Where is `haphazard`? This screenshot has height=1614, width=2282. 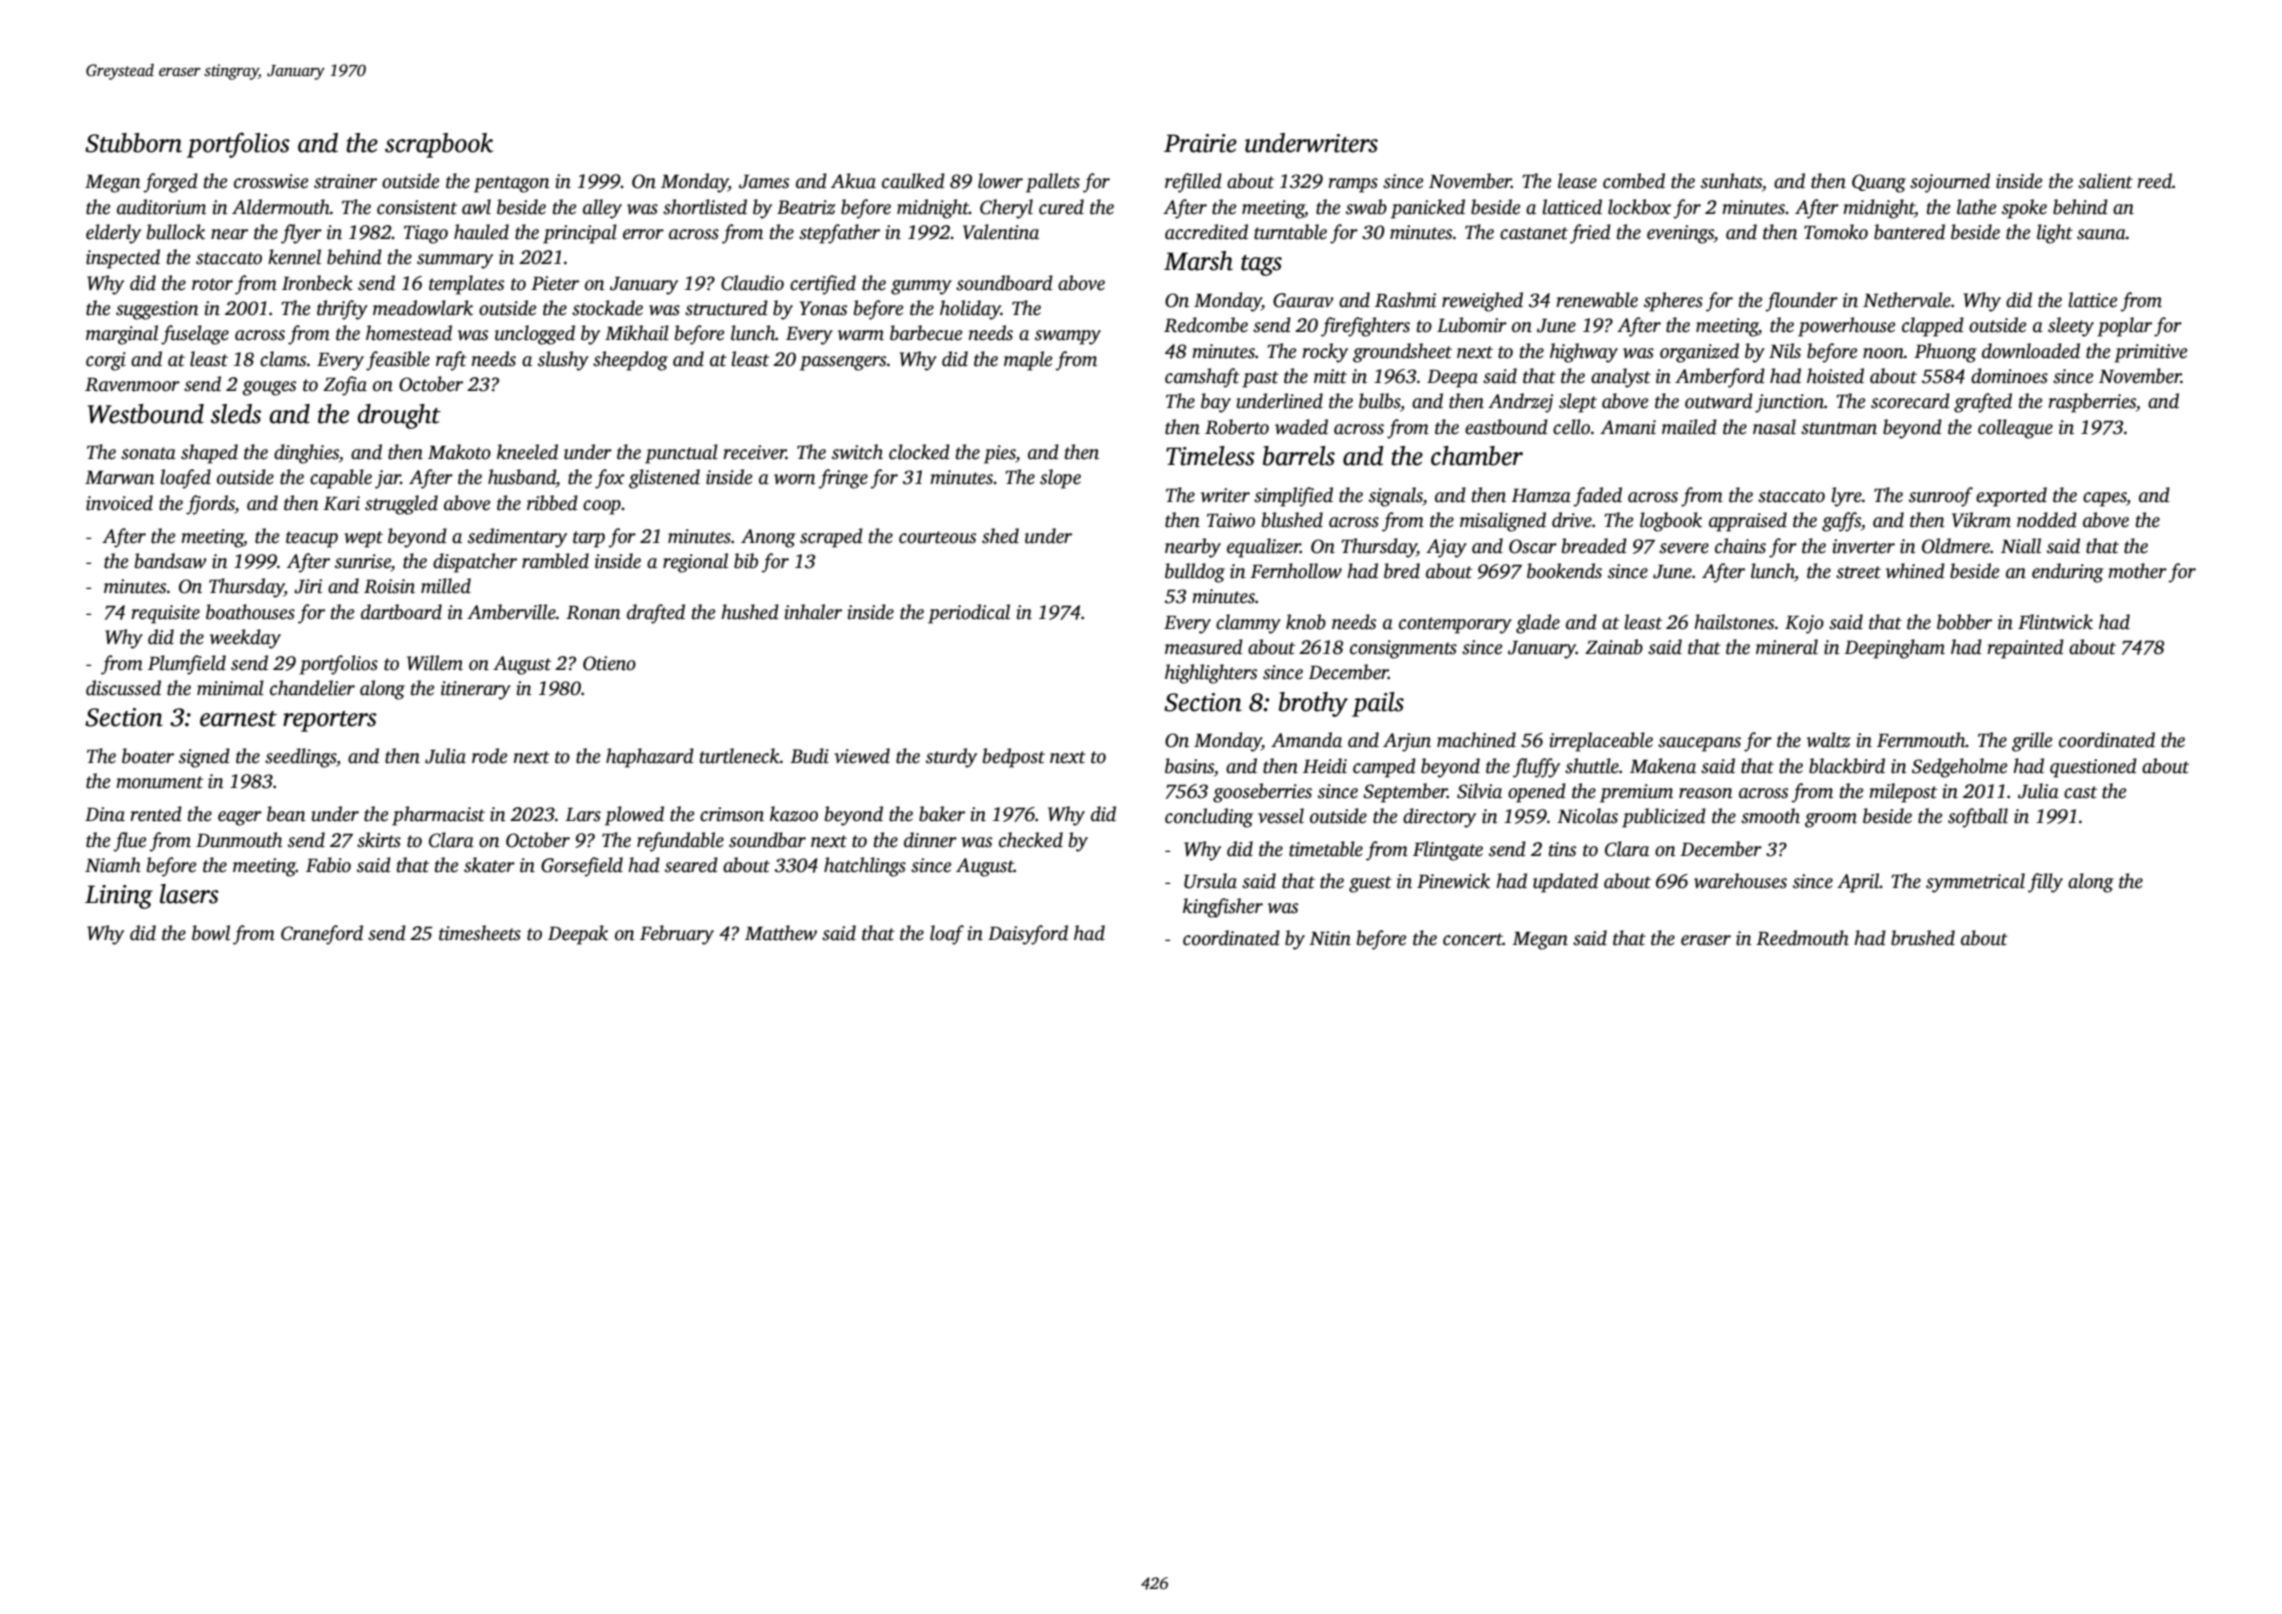
haphazard is located at coordinates (650, 758).
